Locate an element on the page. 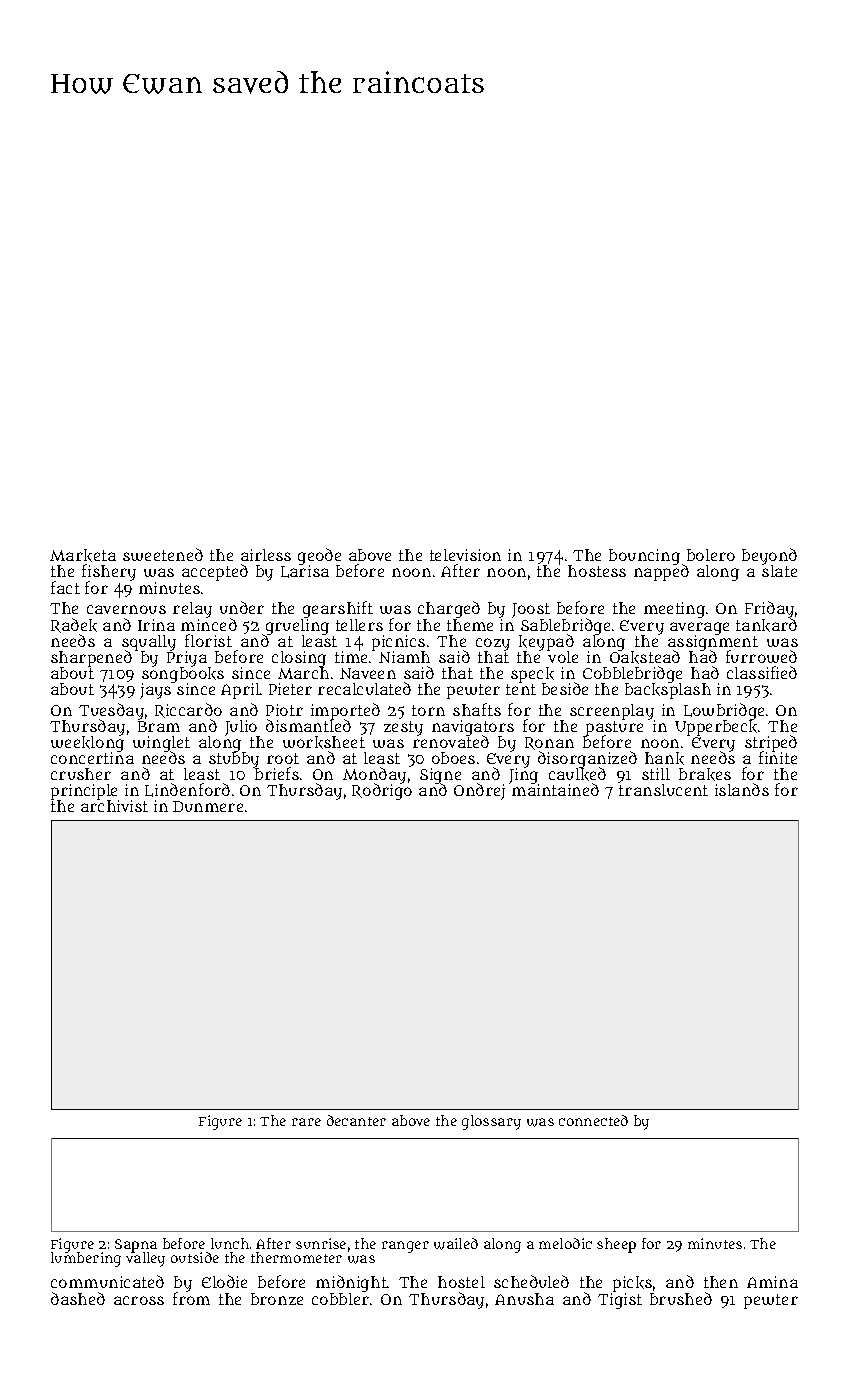 This document has width=849, height=1400. decanter is located at coordinates (356, 1120).
